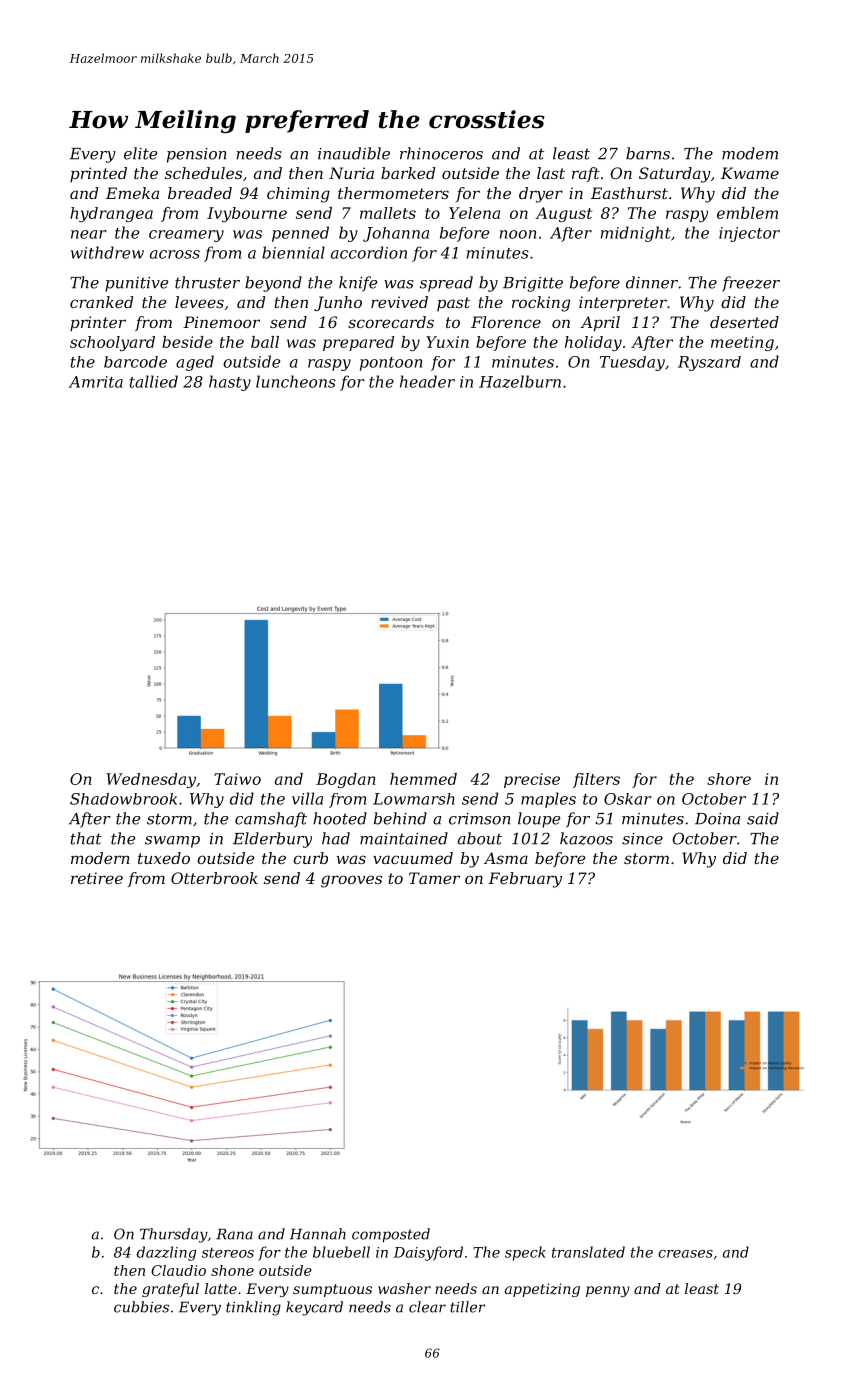  What do you see at coordinates (166, 1253) in the screenshot?
I see `dazzling` at bounding box center [166, 1253].
